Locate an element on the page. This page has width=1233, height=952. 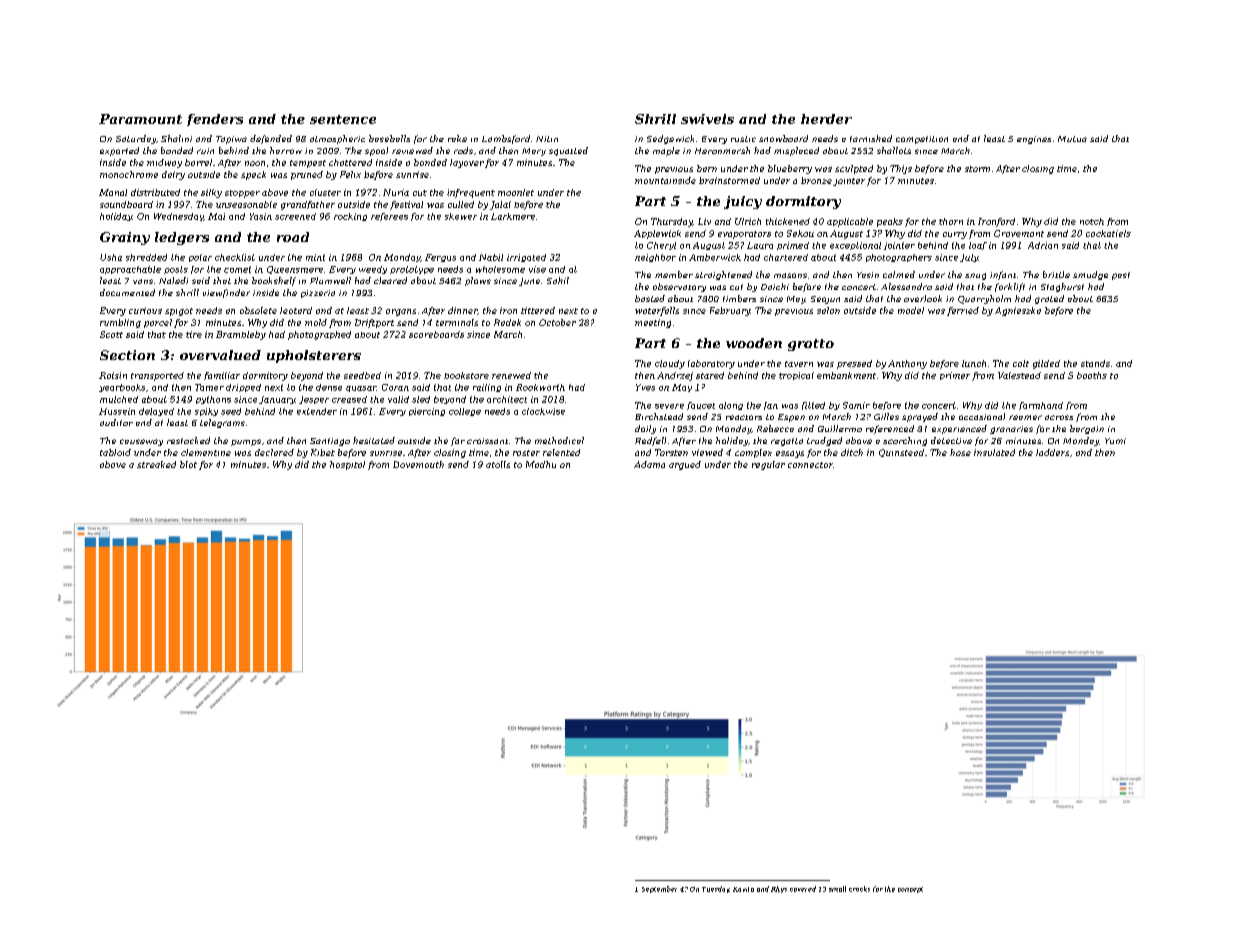
gilded is located at coordinates (1046, 364).
